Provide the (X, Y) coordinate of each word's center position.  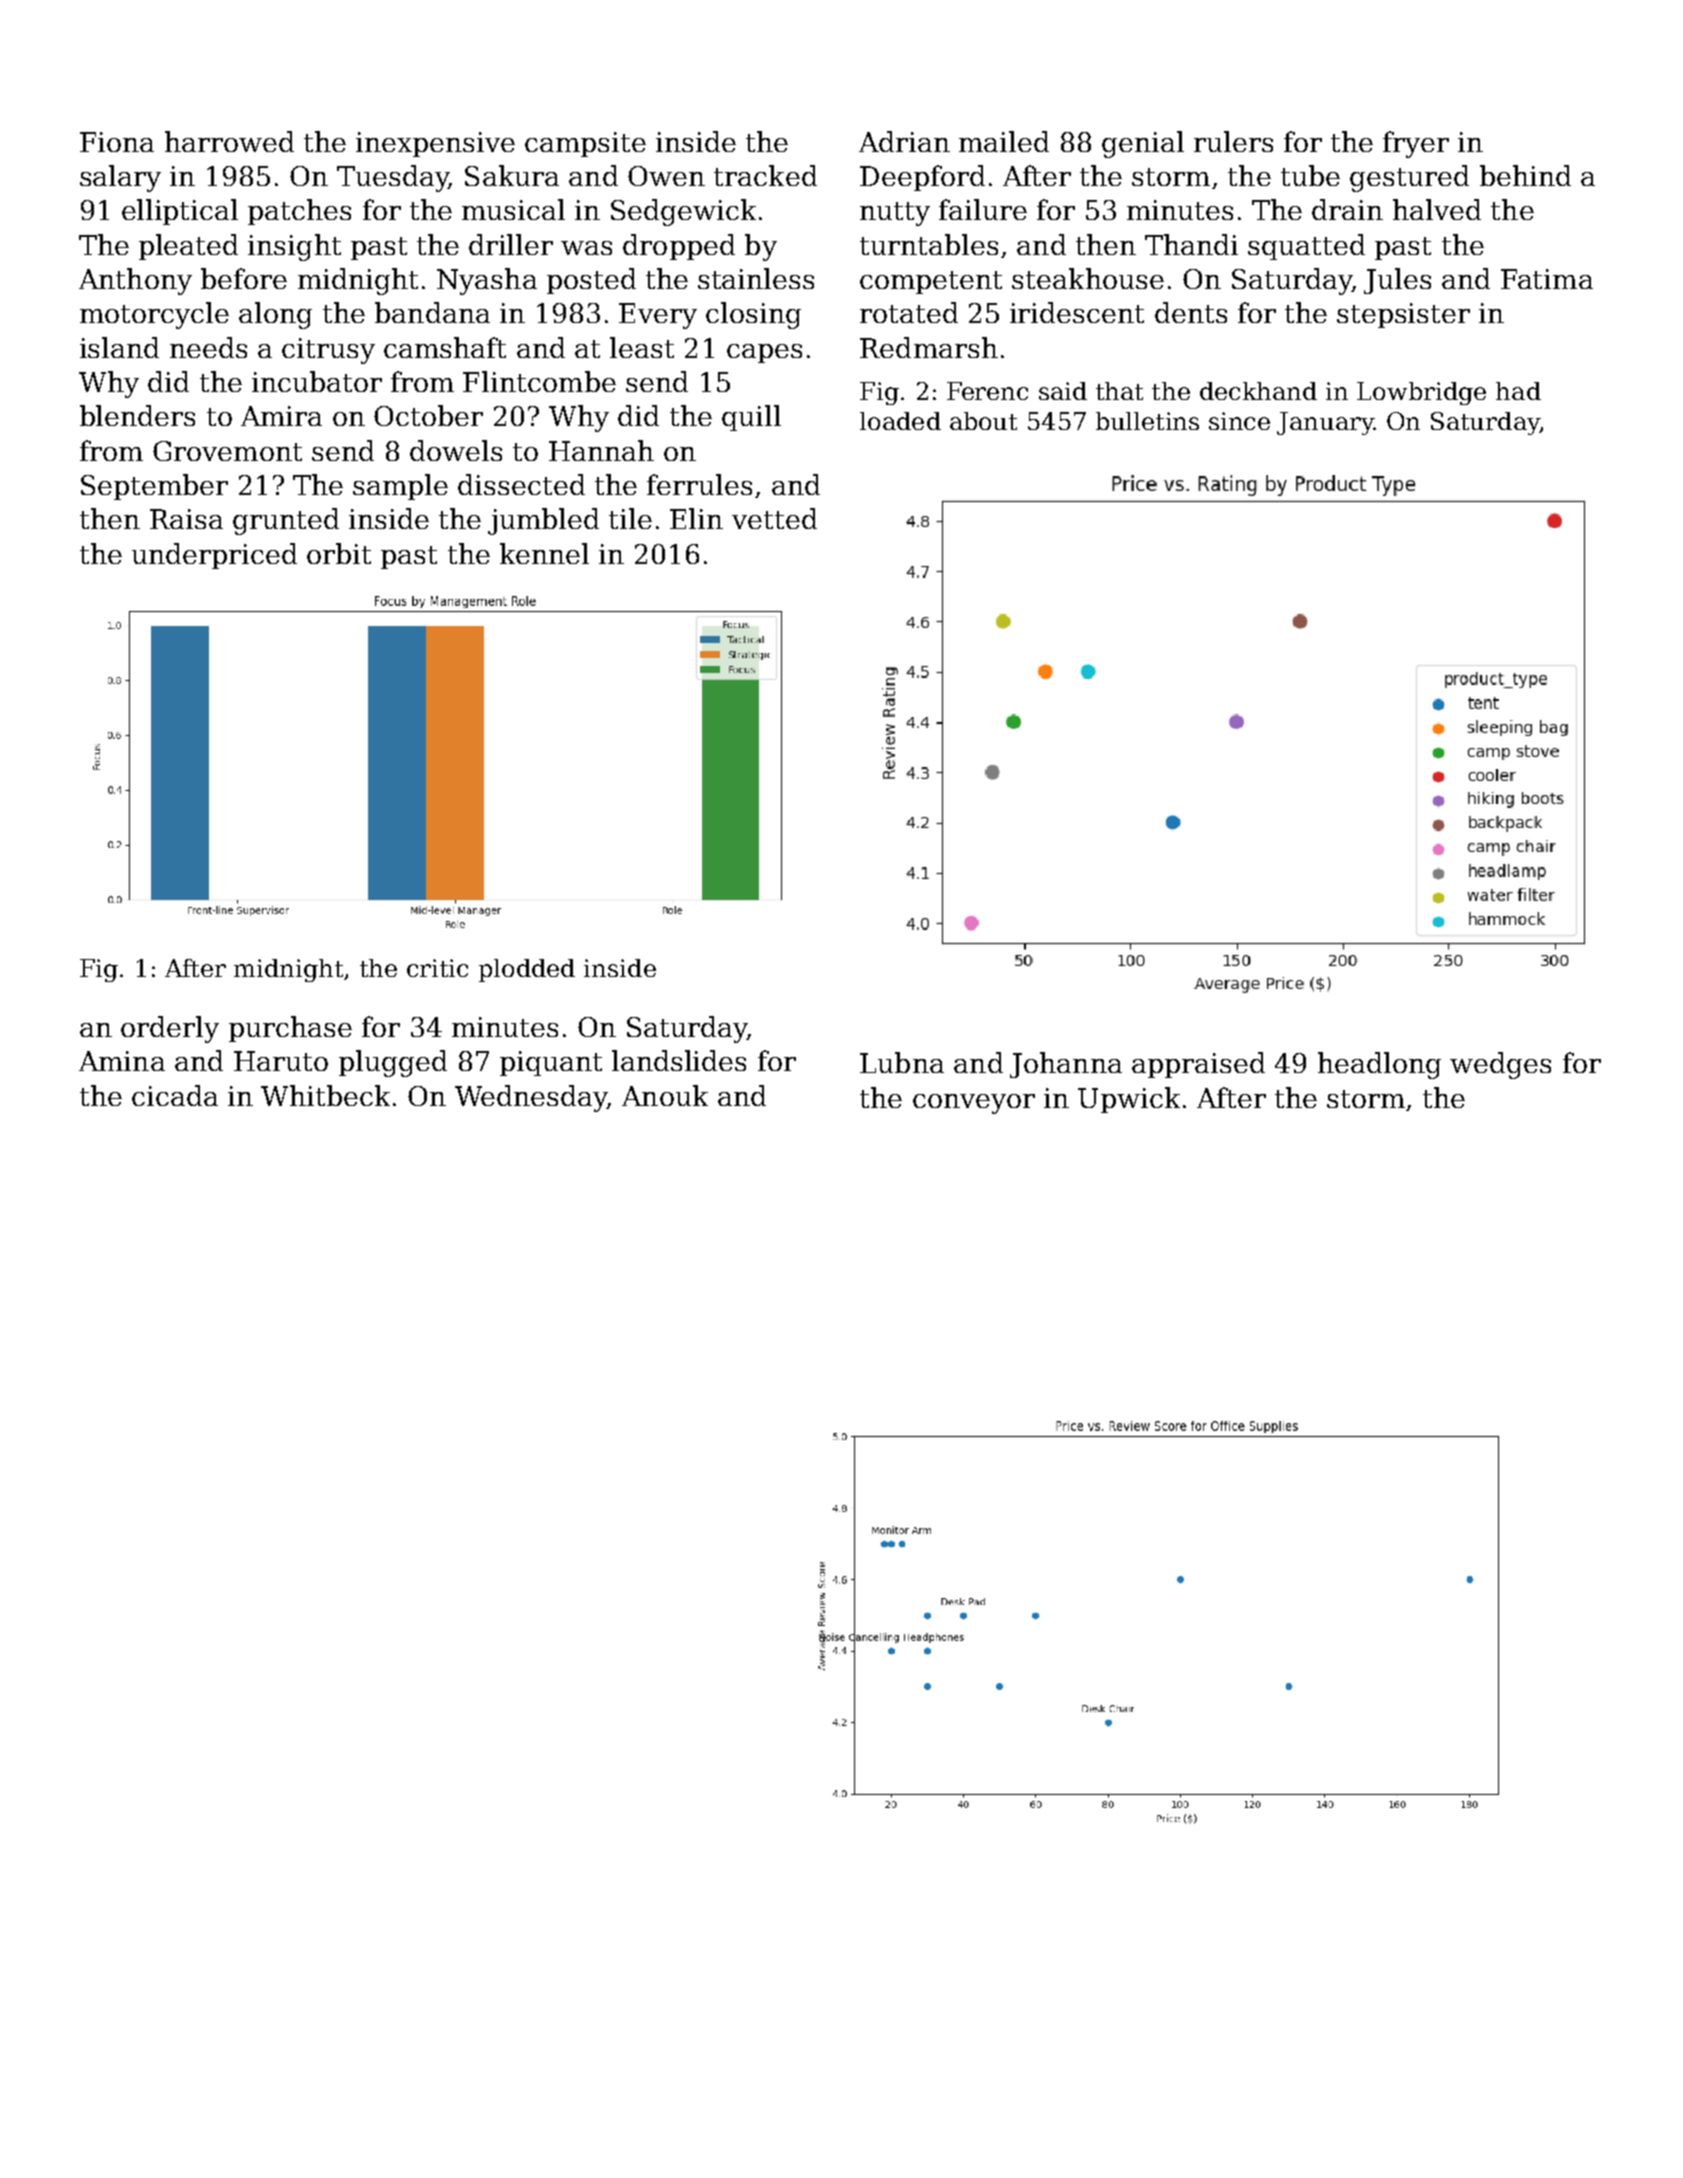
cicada (175, 1095)
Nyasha (487, 281)
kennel (544, 553)
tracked (765, 175)
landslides (679, 1060)
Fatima (1547, 279)
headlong (1379, 1065)
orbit (339, 553)
